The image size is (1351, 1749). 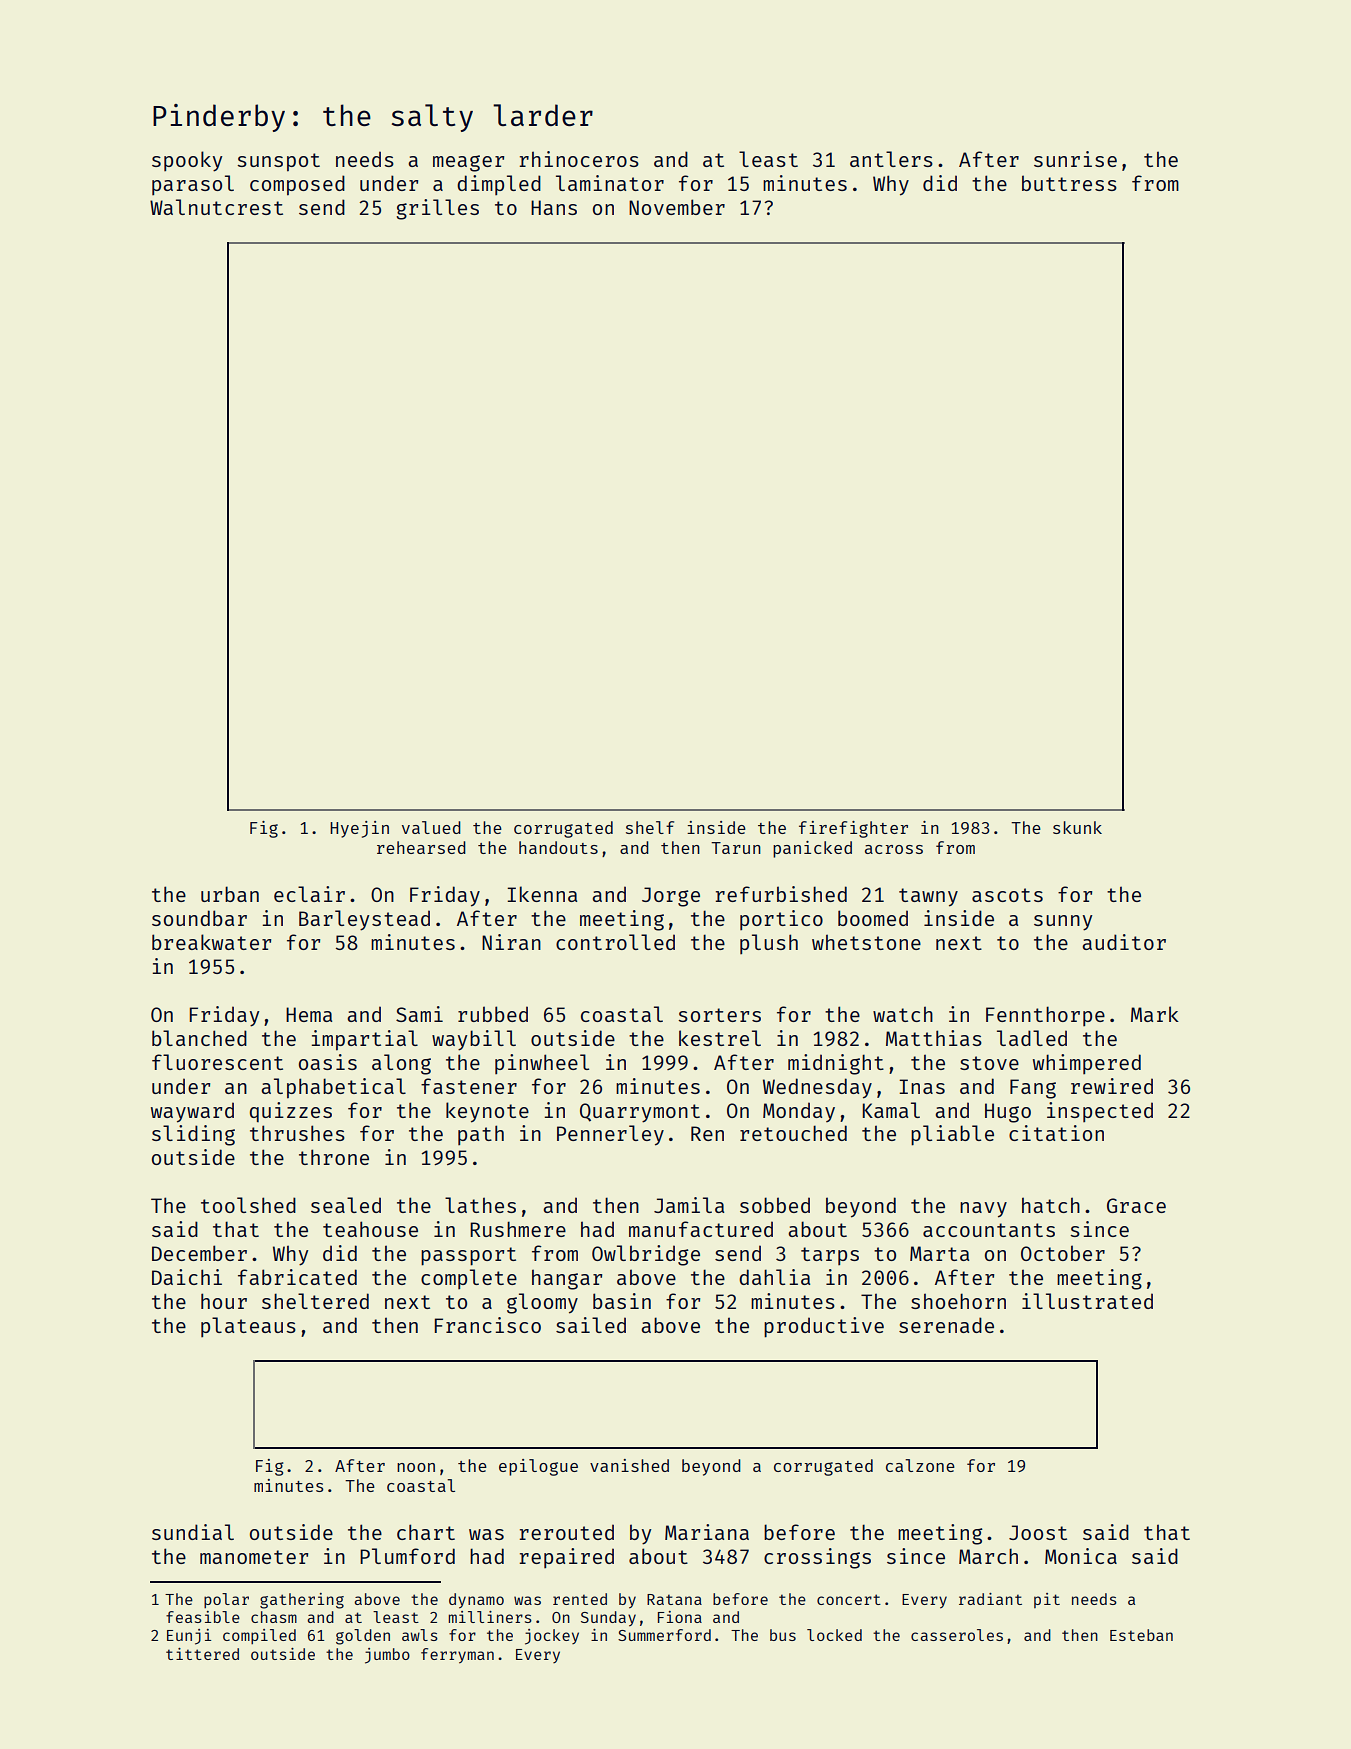 What do you see at coordinates (579, 159) in the screenshot?
I see `rhinoceros` at bounding box center [579, 159].
